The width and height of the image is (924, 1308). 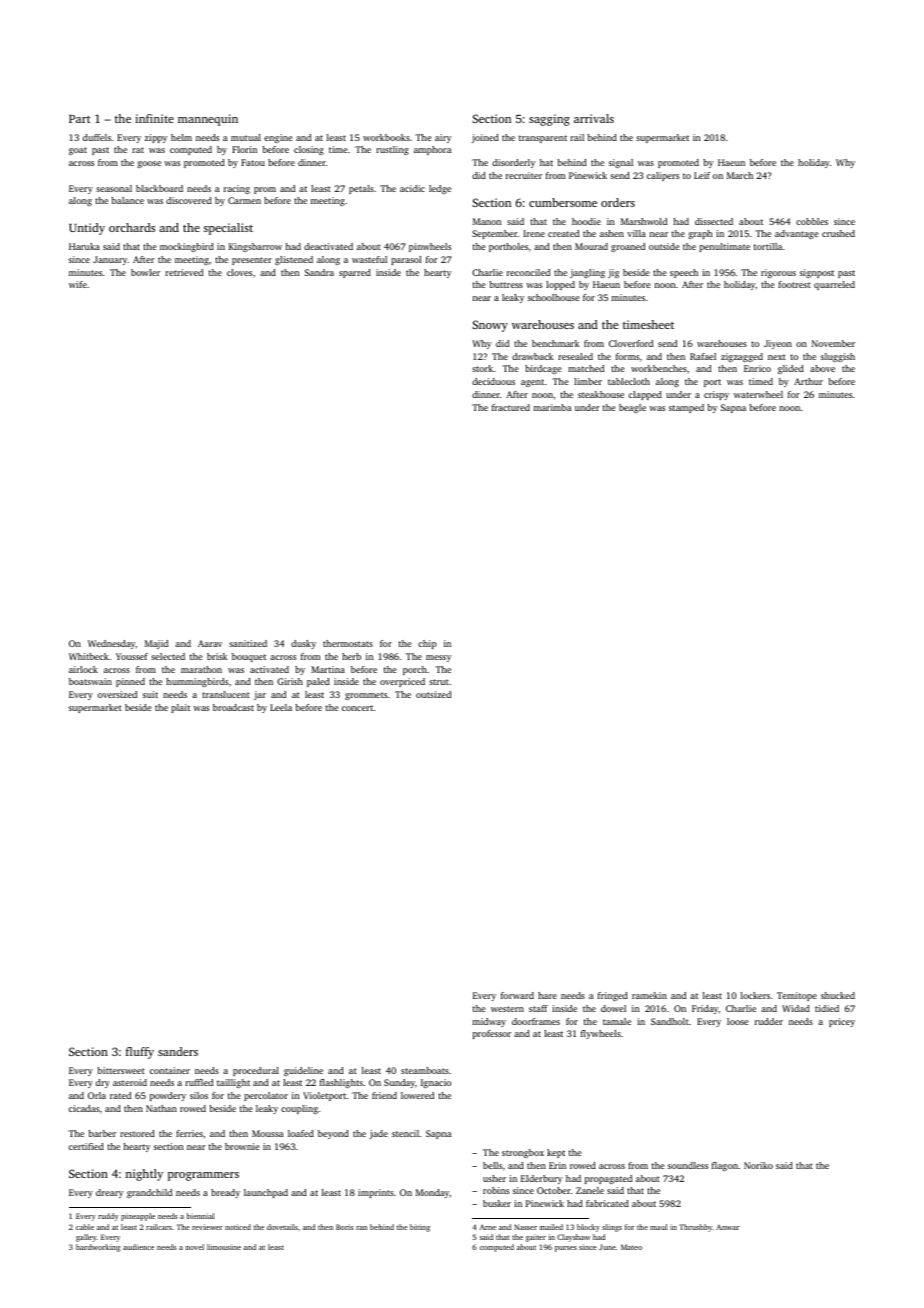 I want to click on arrivals, so click(x=594, y=118).
